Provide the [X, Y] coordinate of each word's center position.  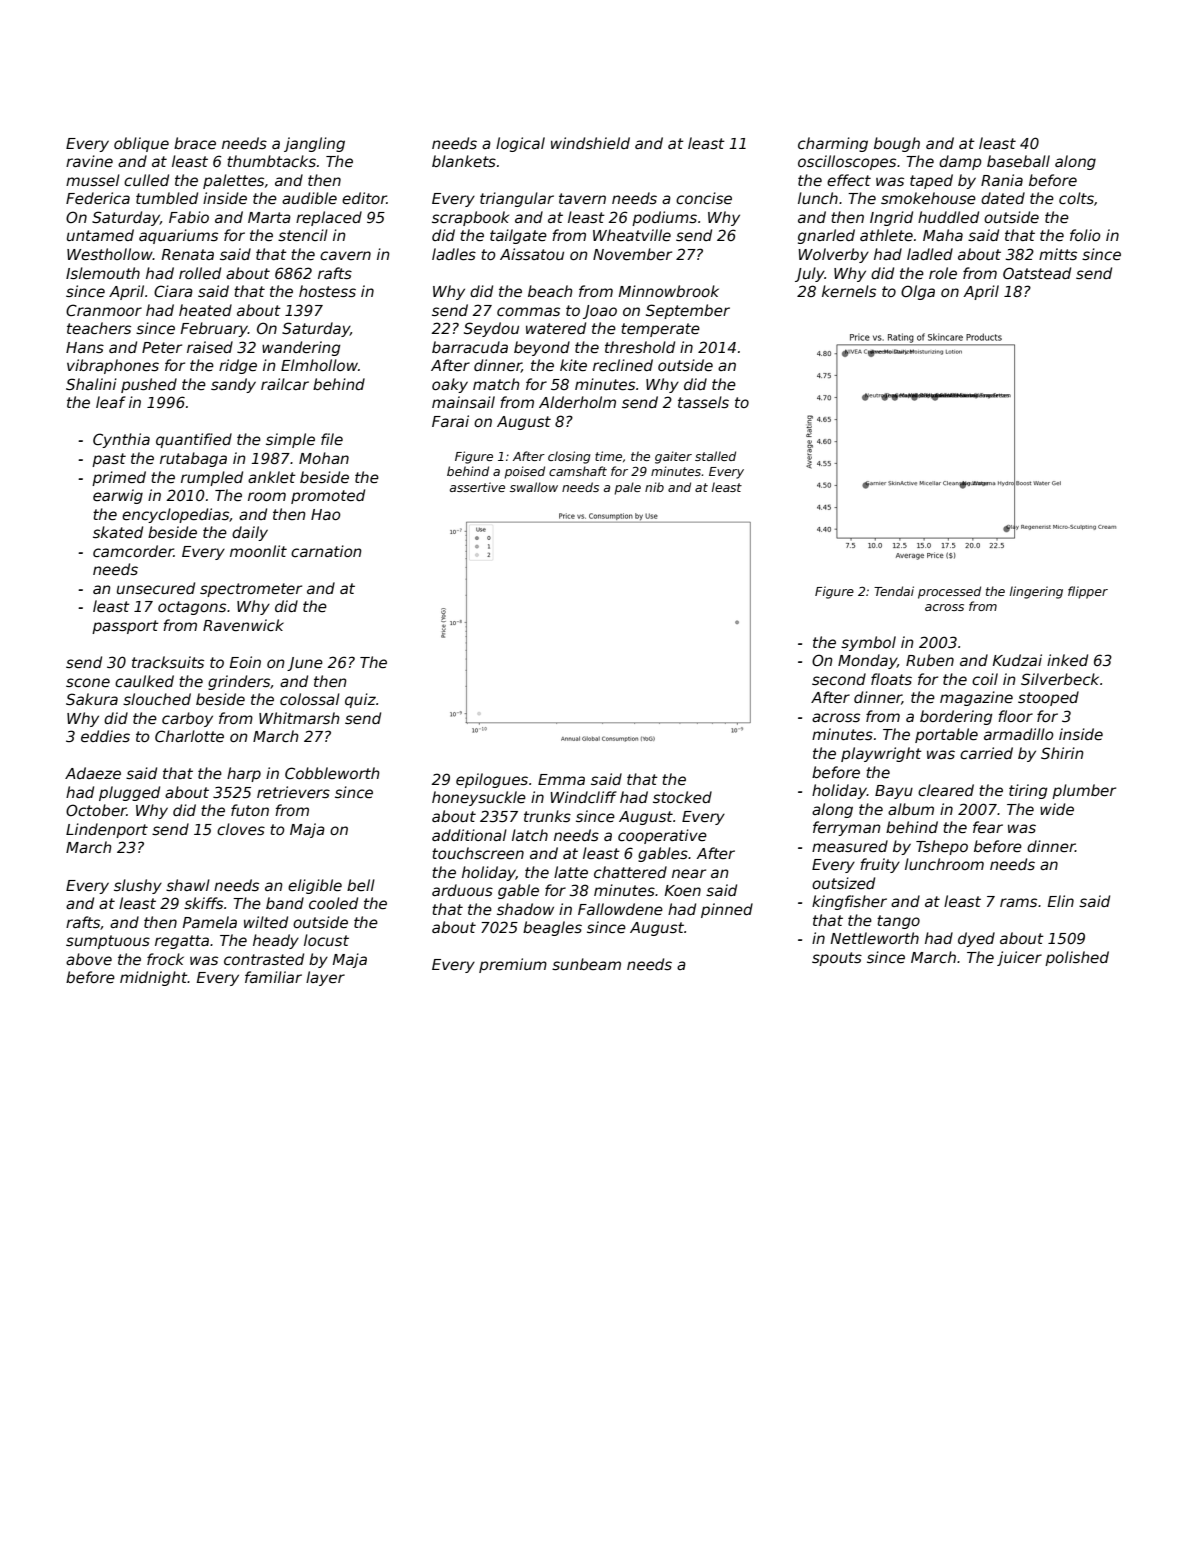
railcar [285, 384]
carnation [326, 551]
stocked [682, 797]
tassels [703, 402]
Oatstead [1037, 273]
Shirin [1062, 753]
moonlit [258, 551]
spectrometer [251, 590]
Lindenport [107, 830]
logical [520, 144]
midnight [154, 978]
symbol [868, 643]
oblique [141, 144]
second [839, 679]
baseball [1018, 161]
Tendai [894, 591]
